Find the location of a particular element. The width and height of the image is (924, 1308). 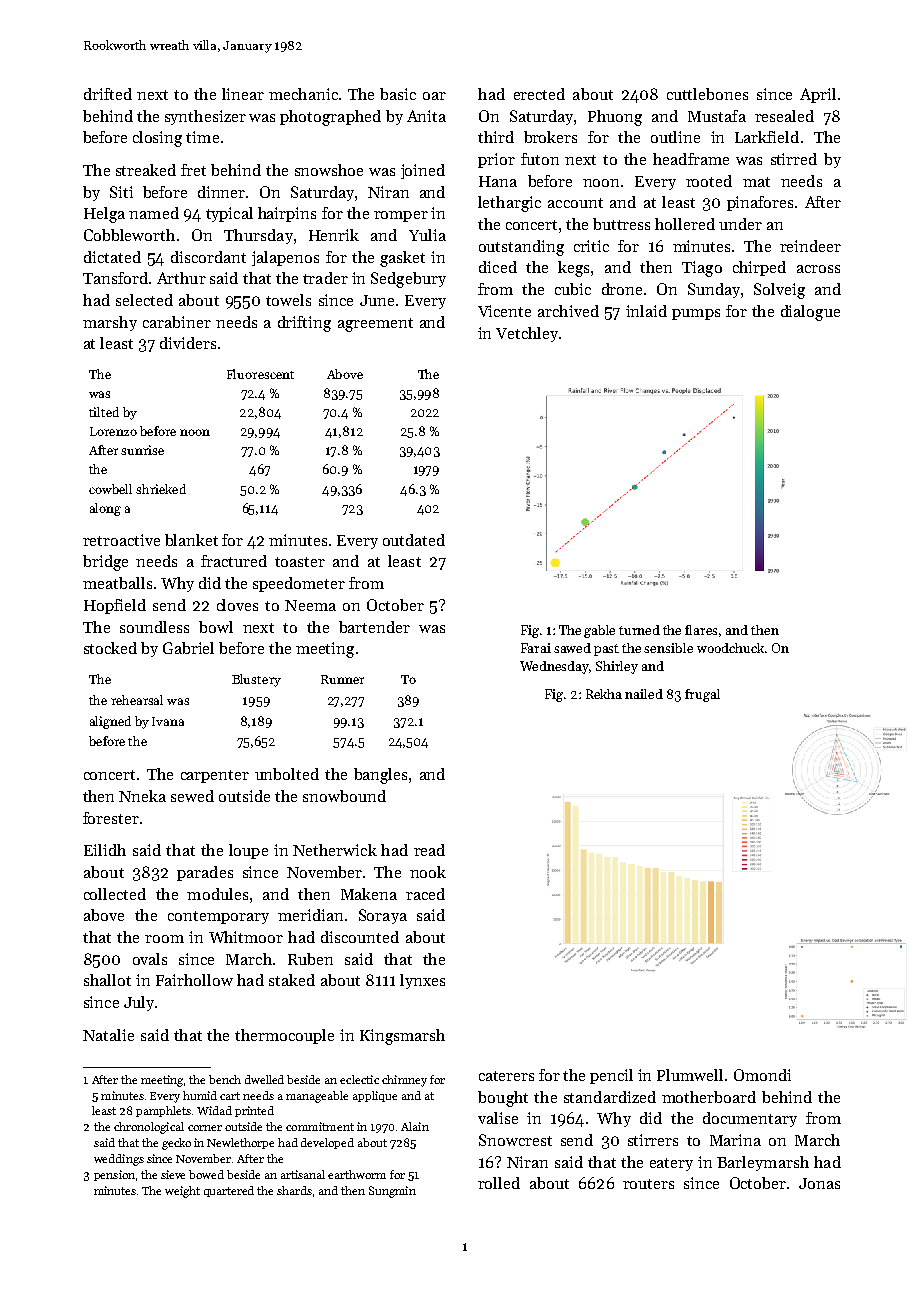

woodchuck is located at coordinates (730, 648).
